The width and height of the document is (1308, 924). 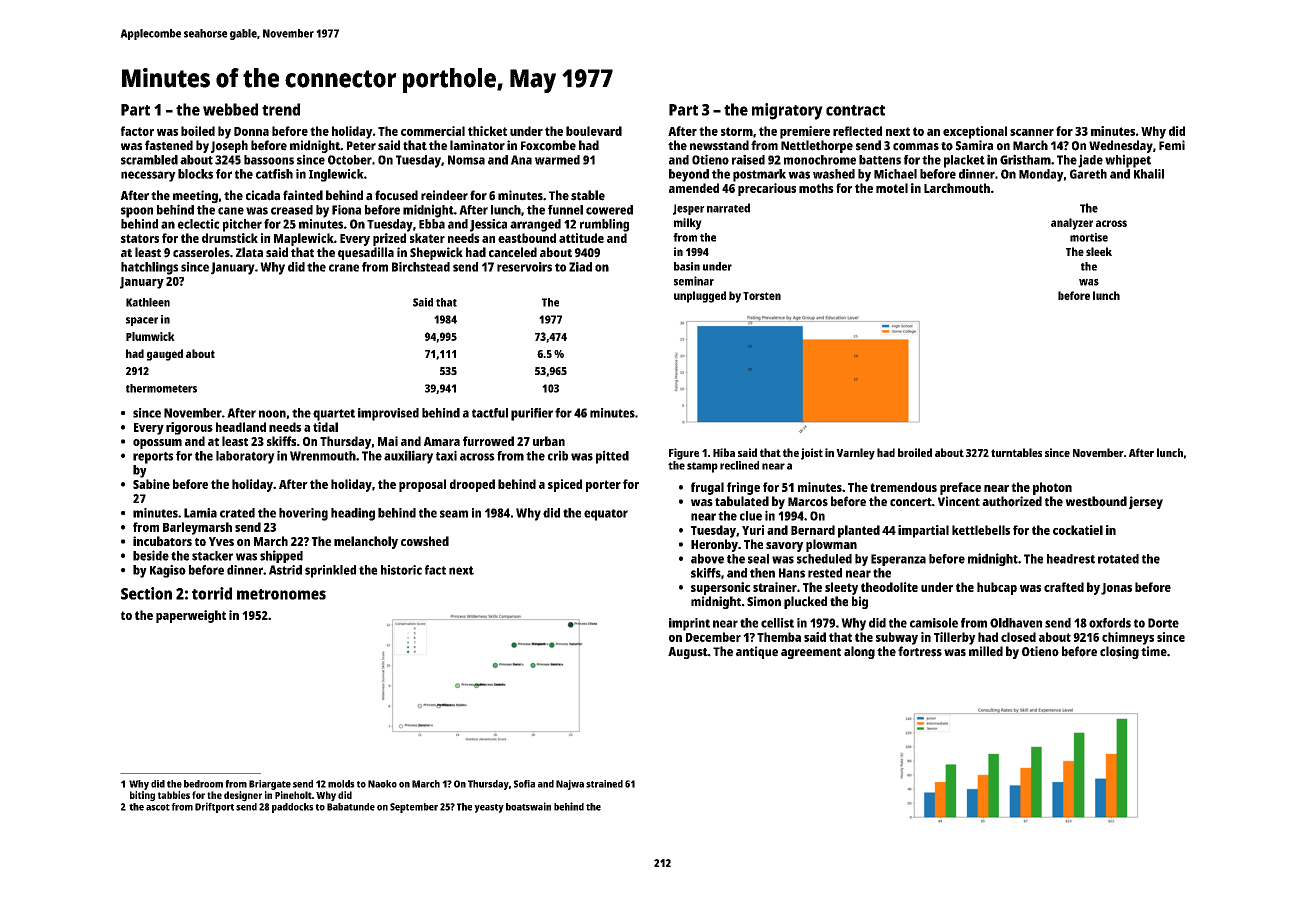 I want to click on mortise, so click(x=1089, y=237).
